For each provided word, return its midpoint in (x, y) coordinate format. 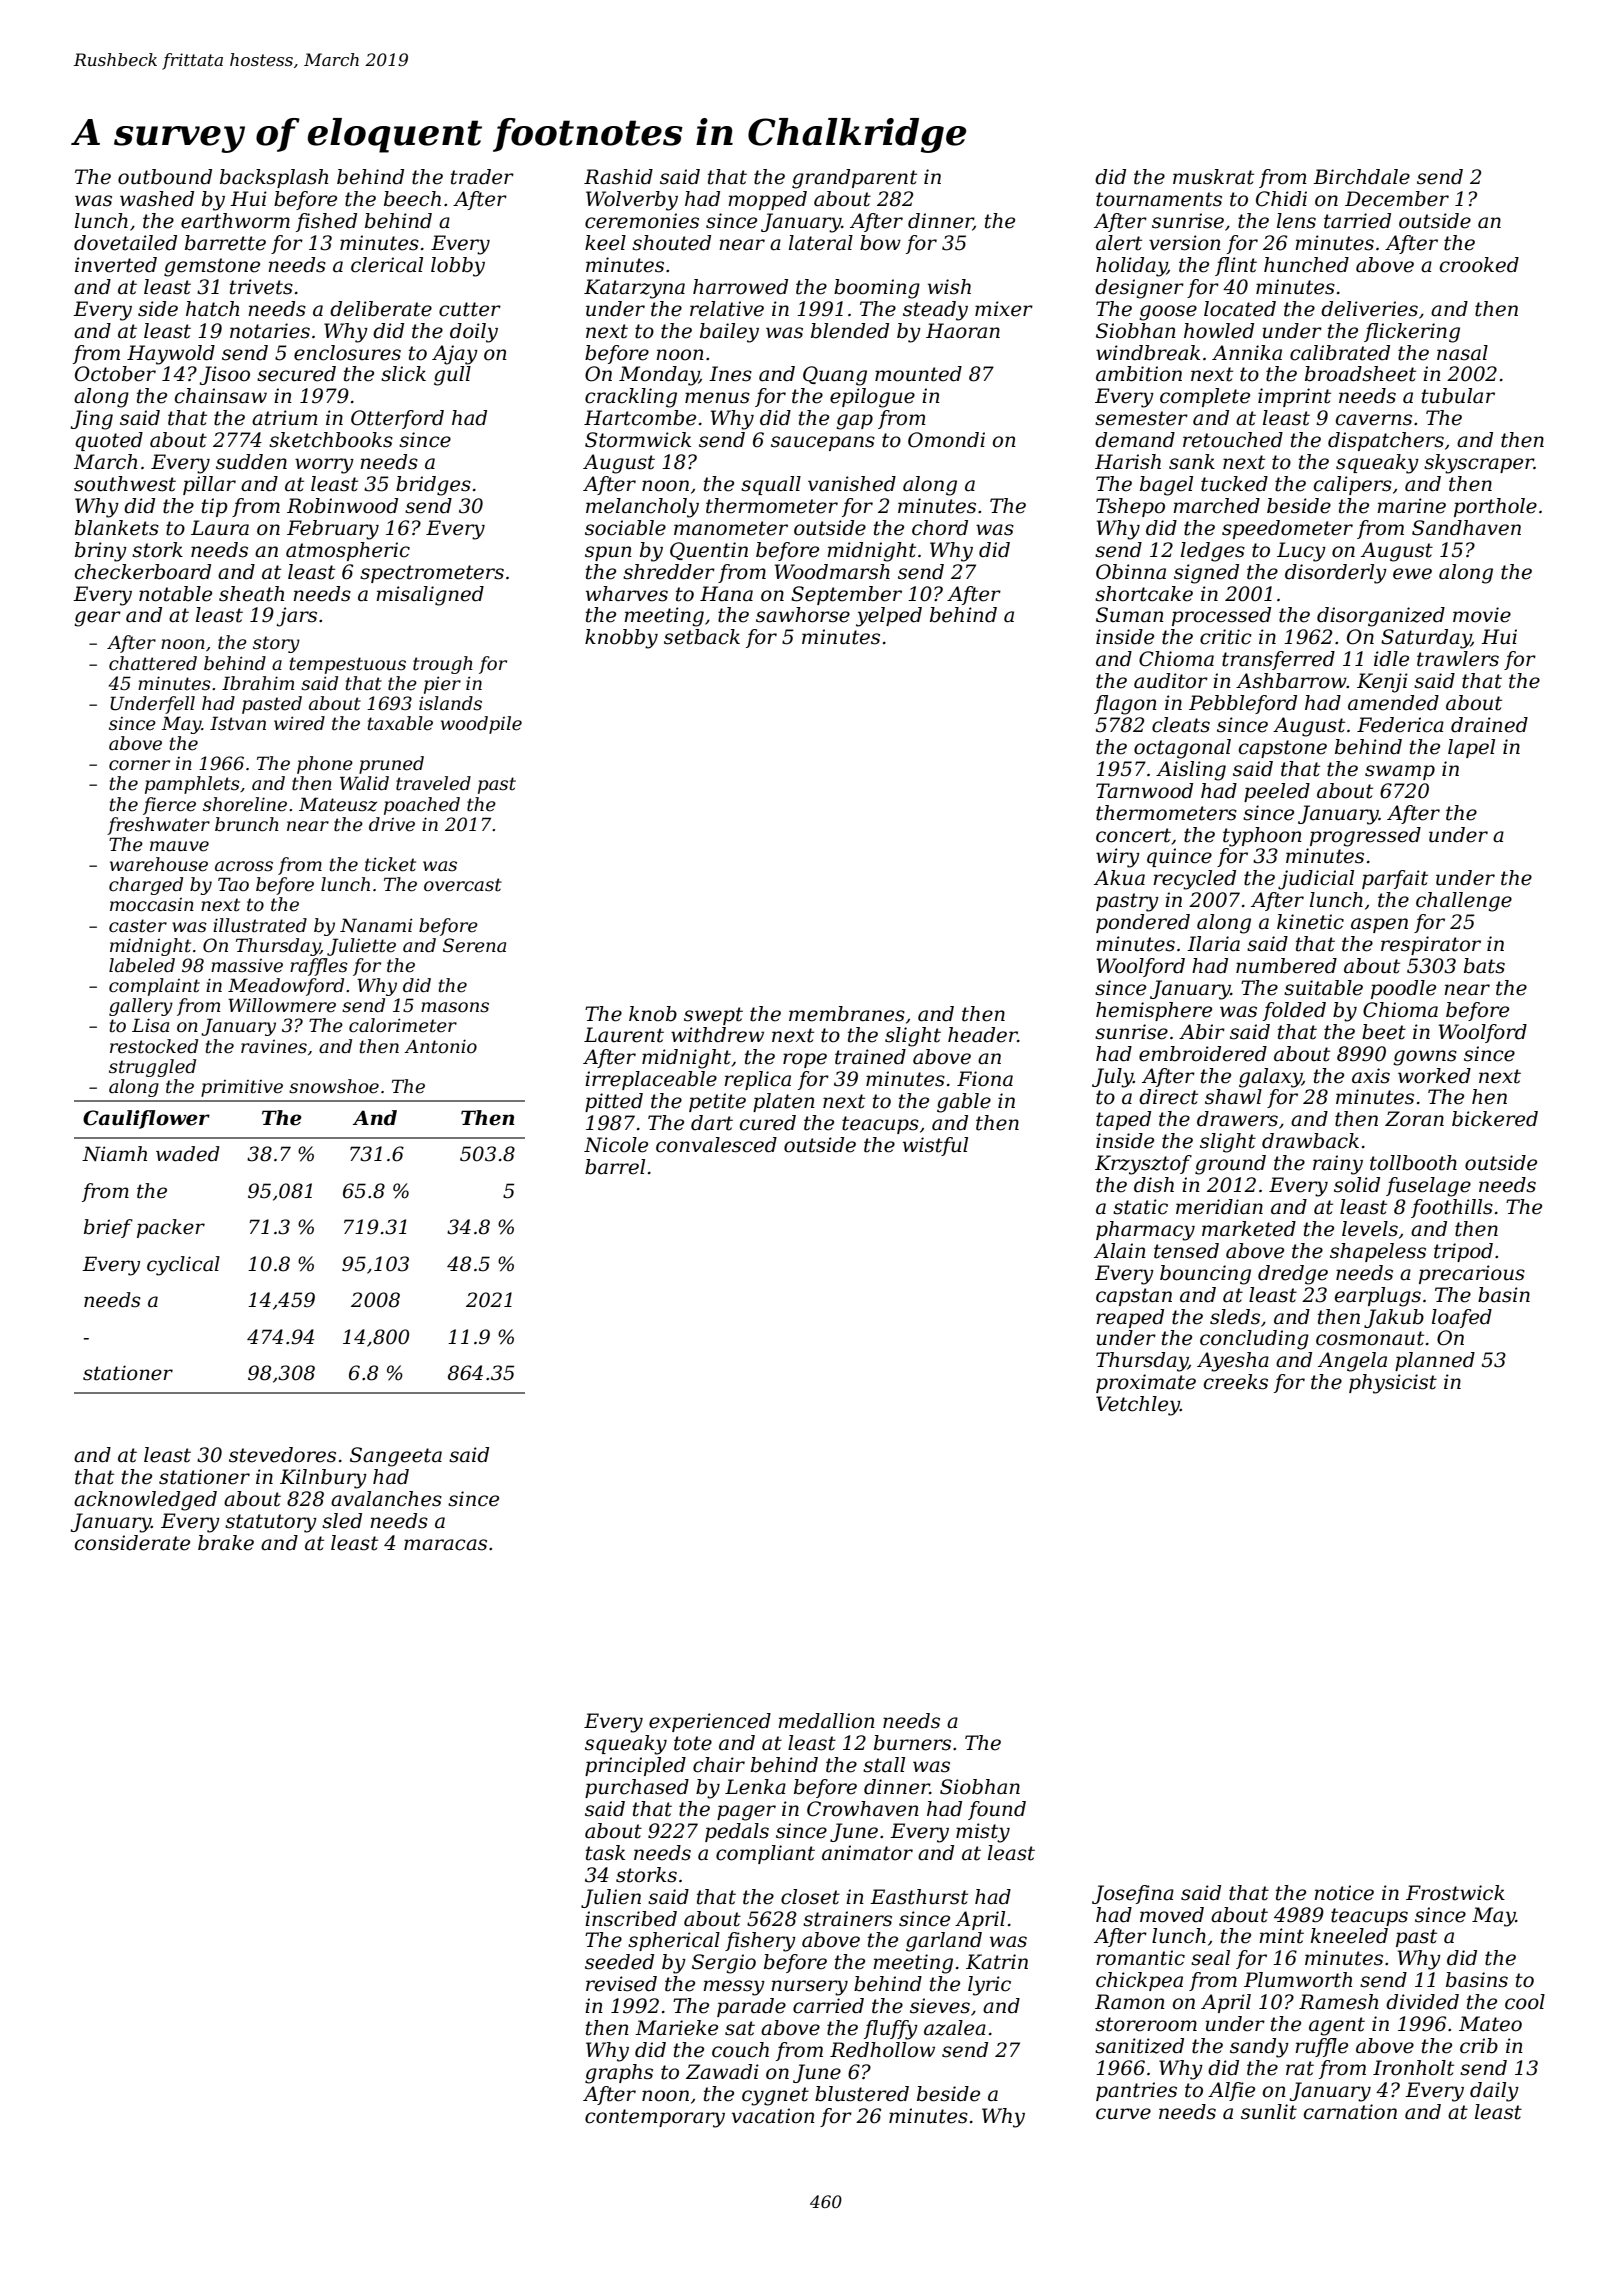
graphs (619, 2074)
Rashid (618, 177)
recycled (1194, 880)
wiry (1118, 858)
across (244, 866)
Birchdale (1361, 177)
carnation (1350, 2112)
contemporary (655, 2118)
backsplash (274, 178)
